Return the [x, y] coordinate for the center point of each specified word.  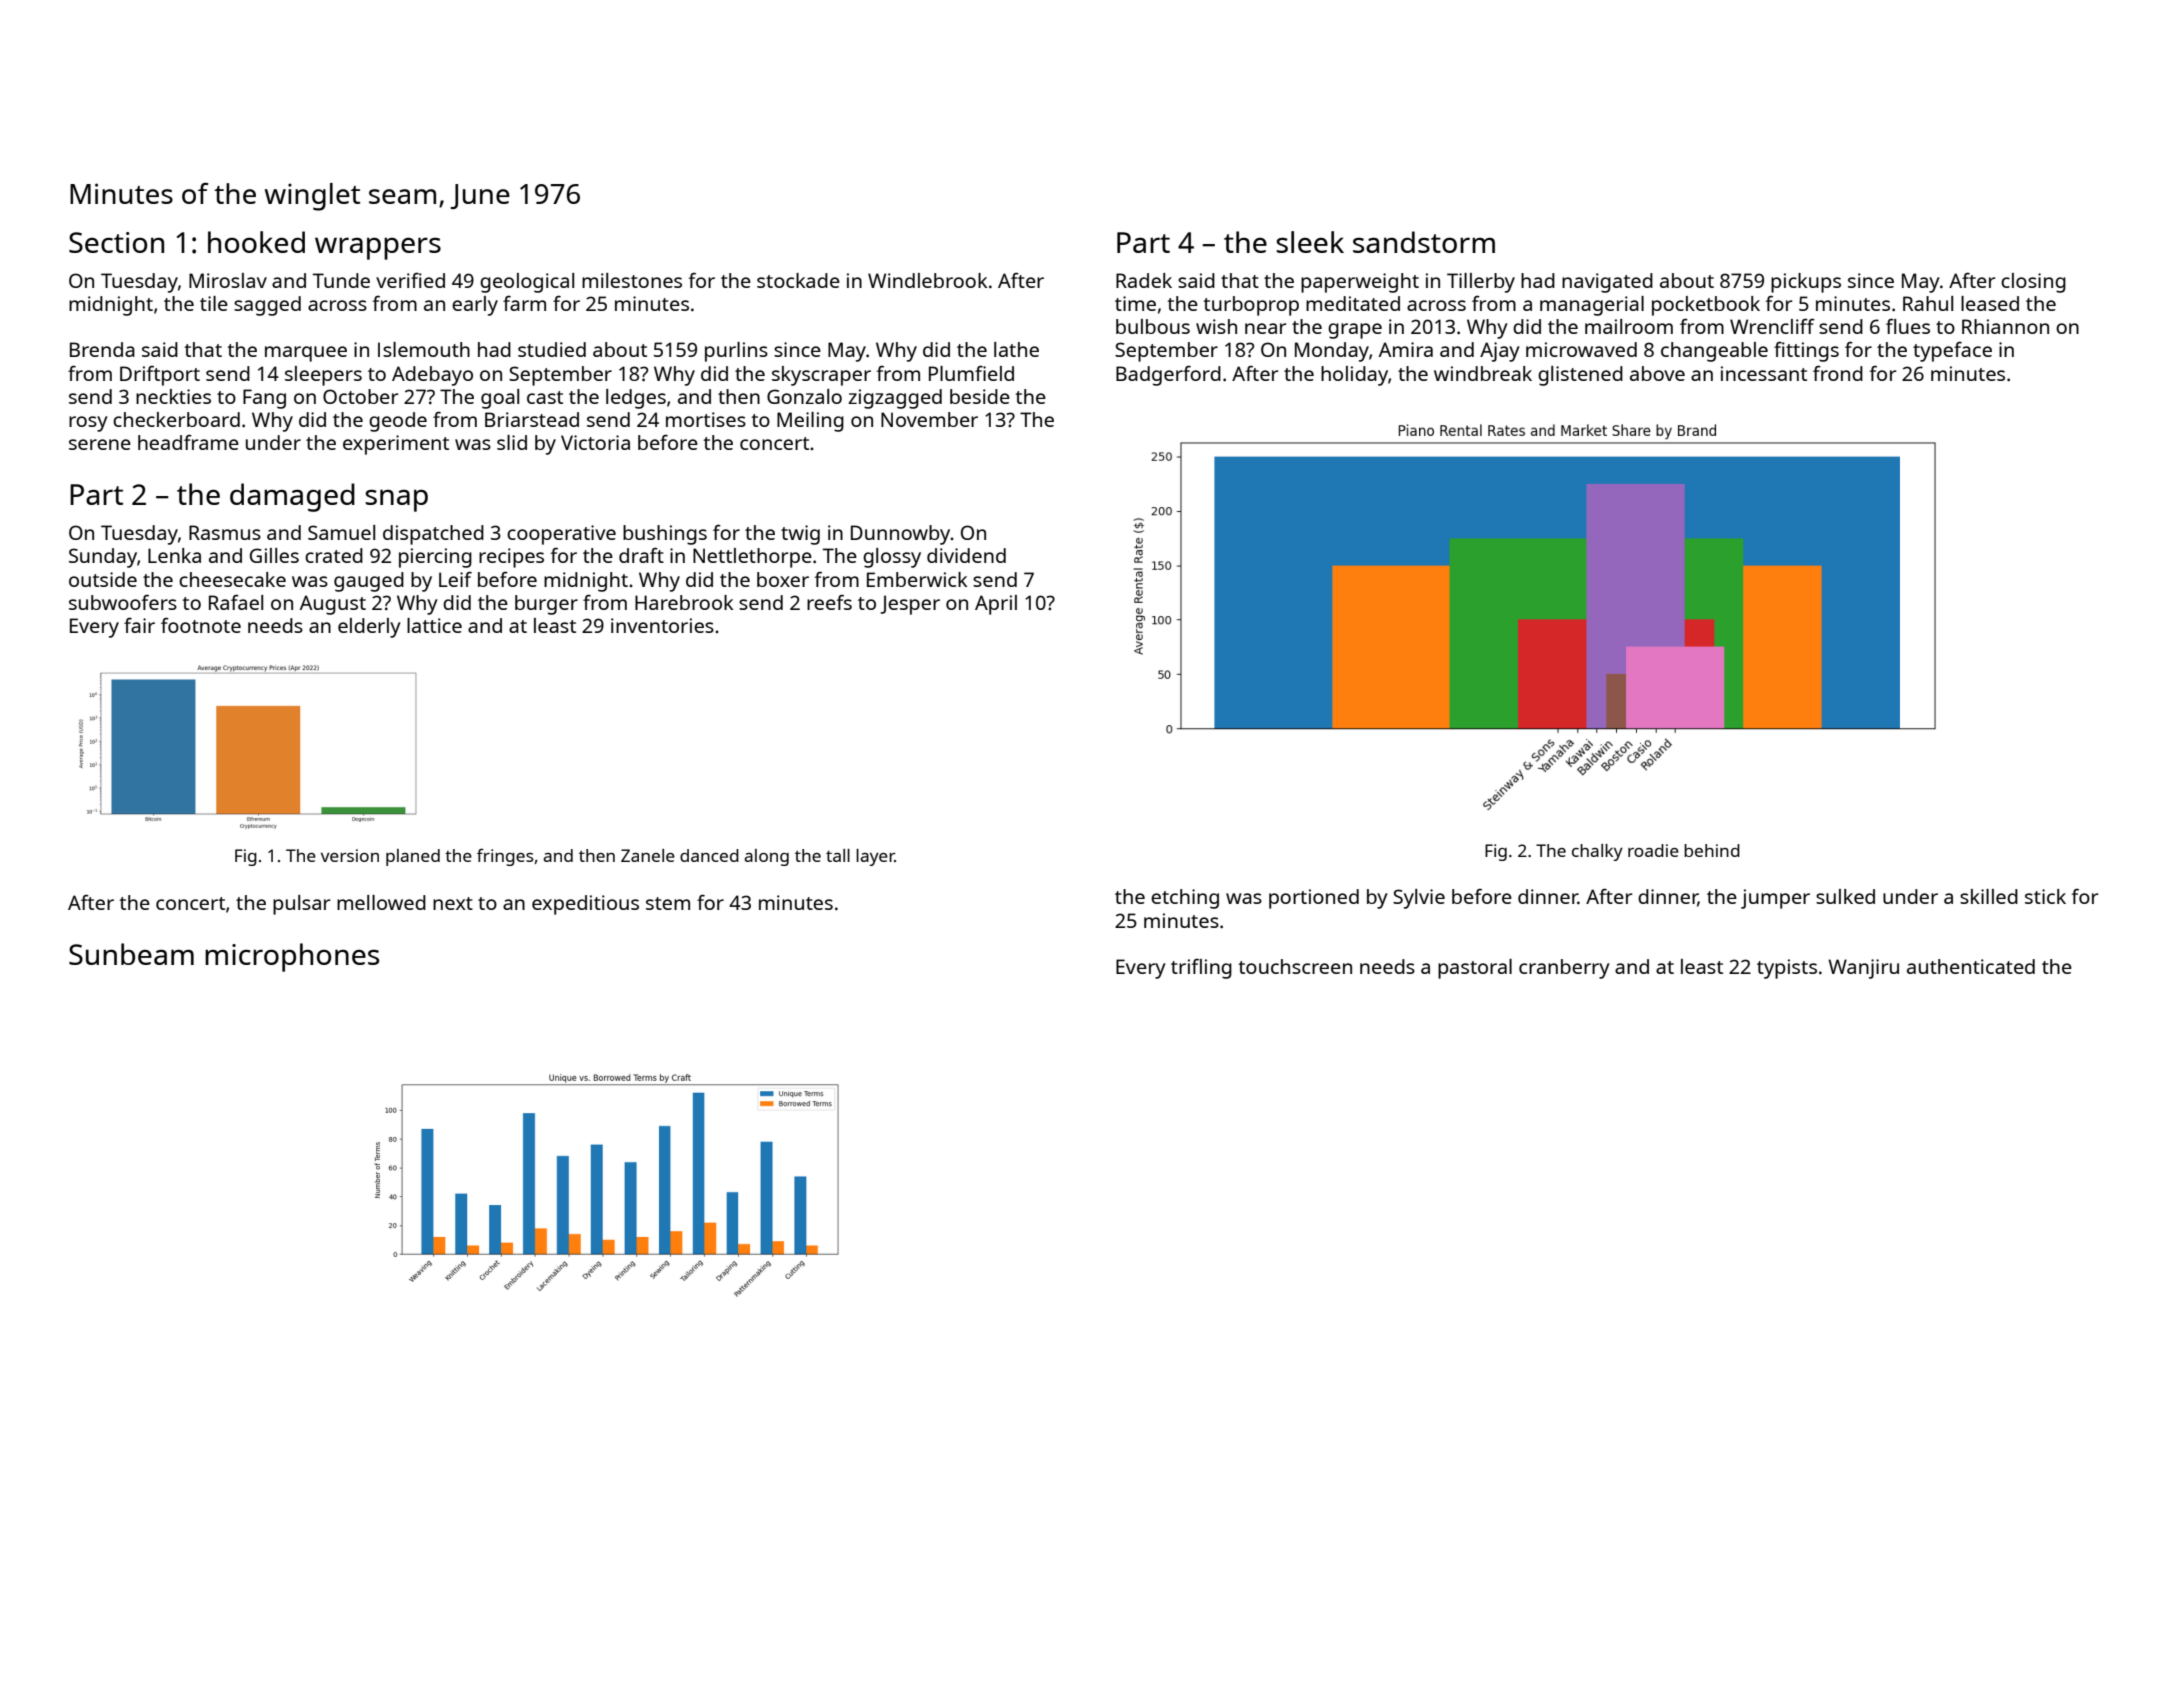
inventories [662, 625]
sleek [1310, 242]
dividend [966, 555]
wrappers [378, 248]
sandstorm [1424, 242]
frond [1838, 373]
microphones [292, 957]
